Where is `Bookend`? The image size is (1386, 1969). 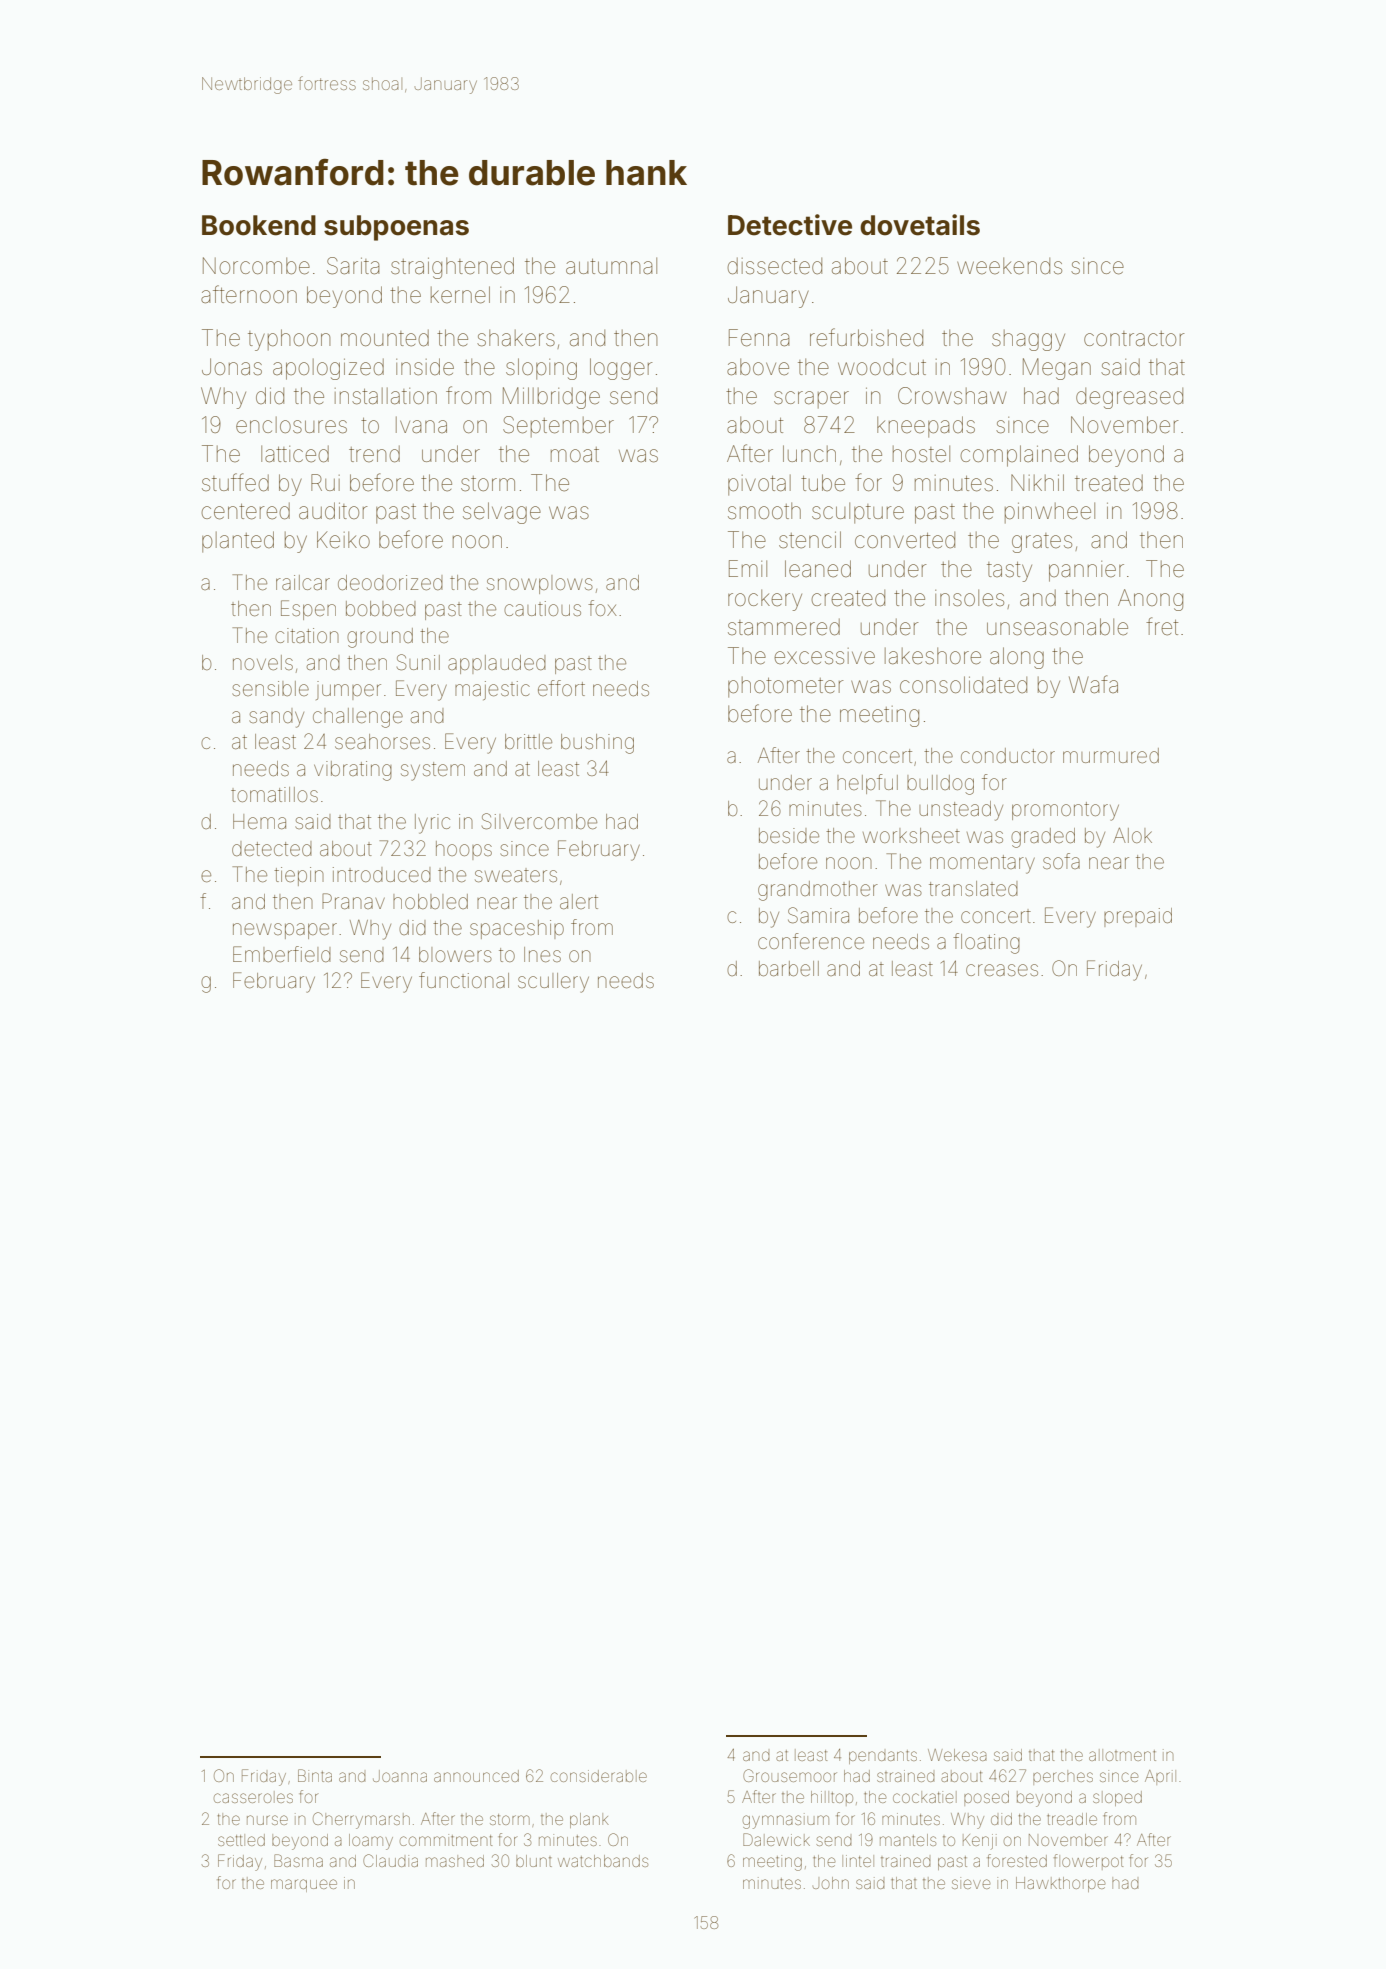 Bookend is located at coordinates (259, 225).
